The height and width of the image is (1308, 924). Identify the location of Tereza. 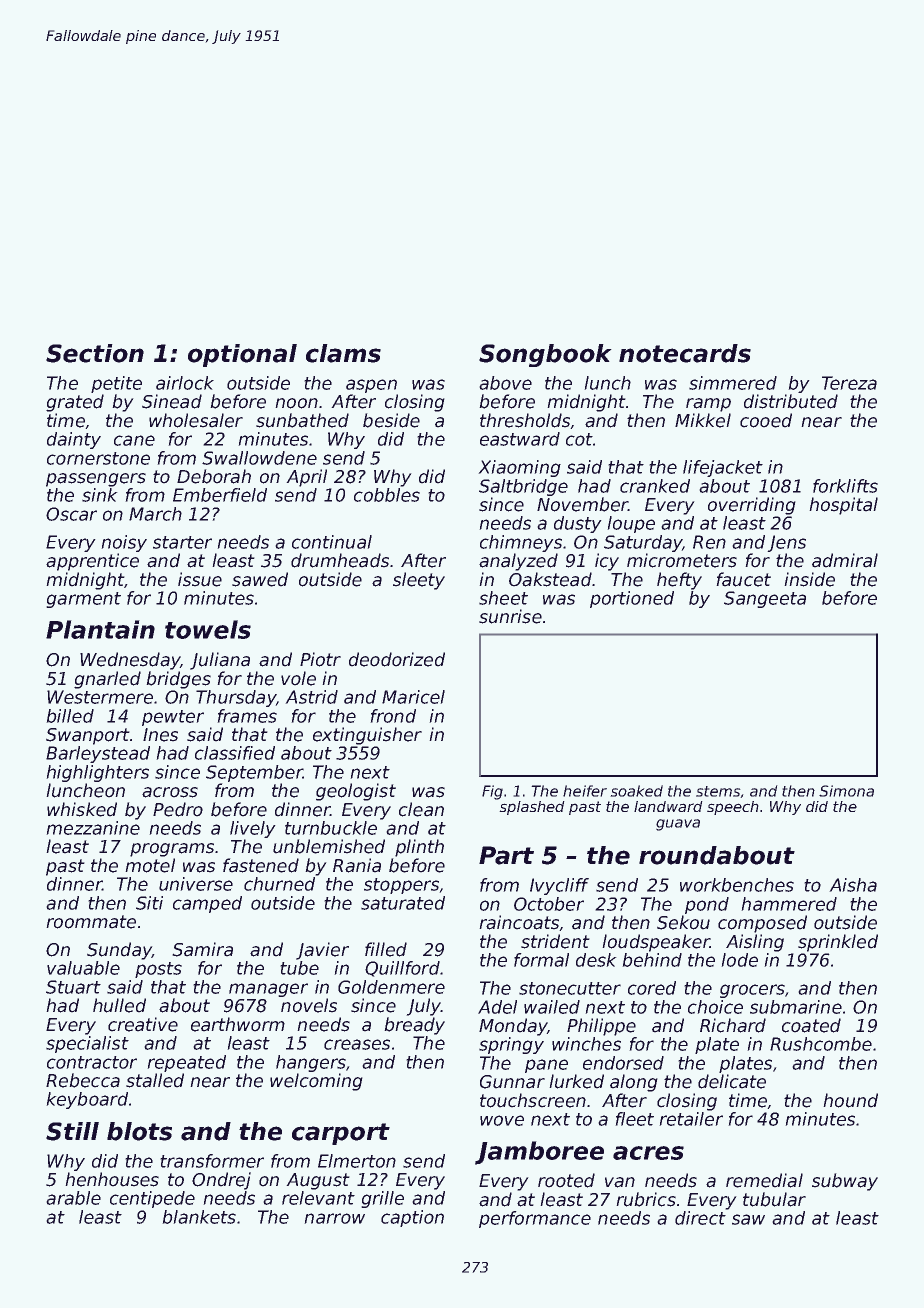
(849, 383).
